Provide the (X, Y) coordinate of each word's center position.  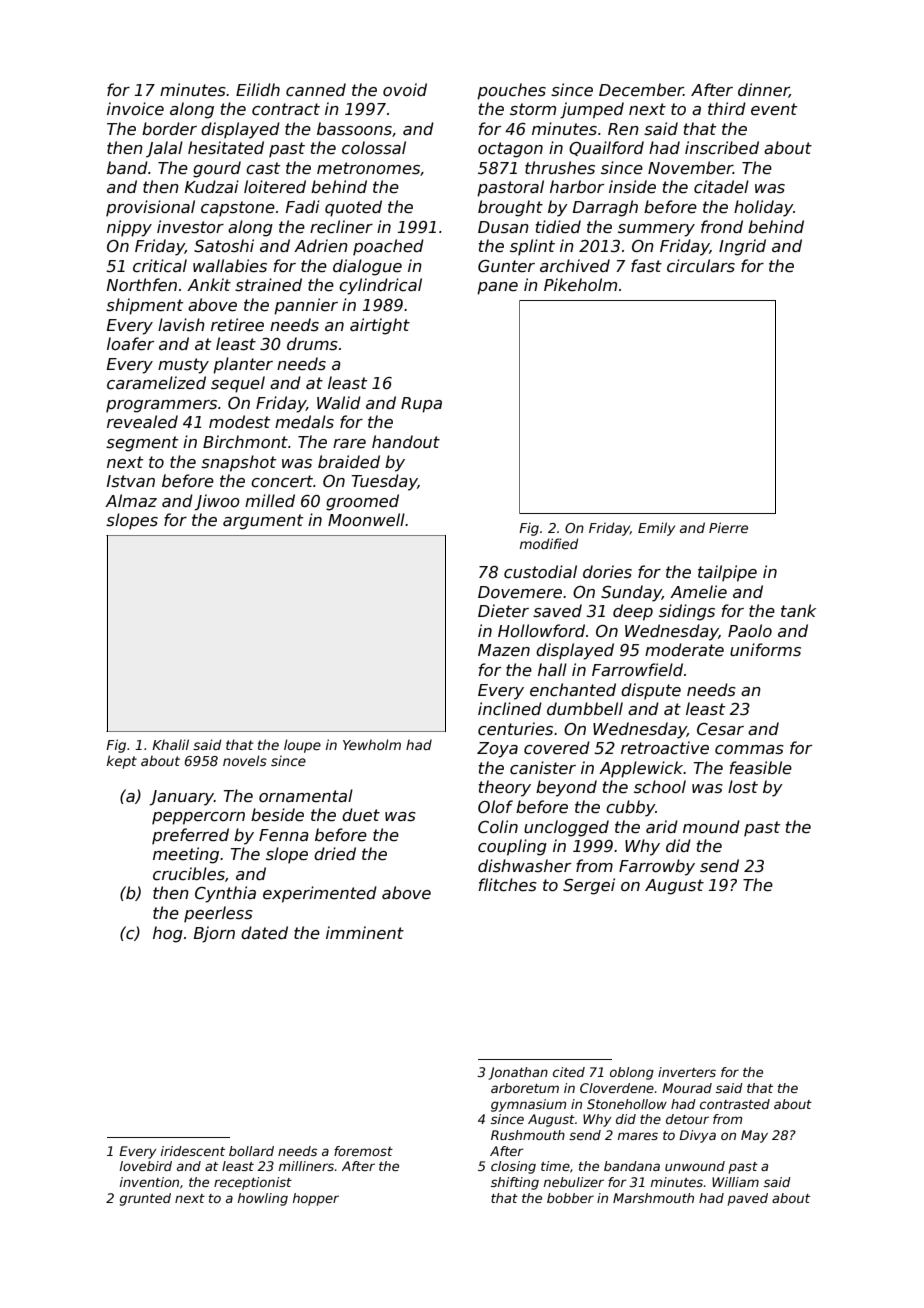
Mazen (504, 650)
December (641, 90)
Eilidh (258, 89)
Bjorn (214, 934)
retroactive (665, 748)
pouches (511, 91)
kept (122, 762)
